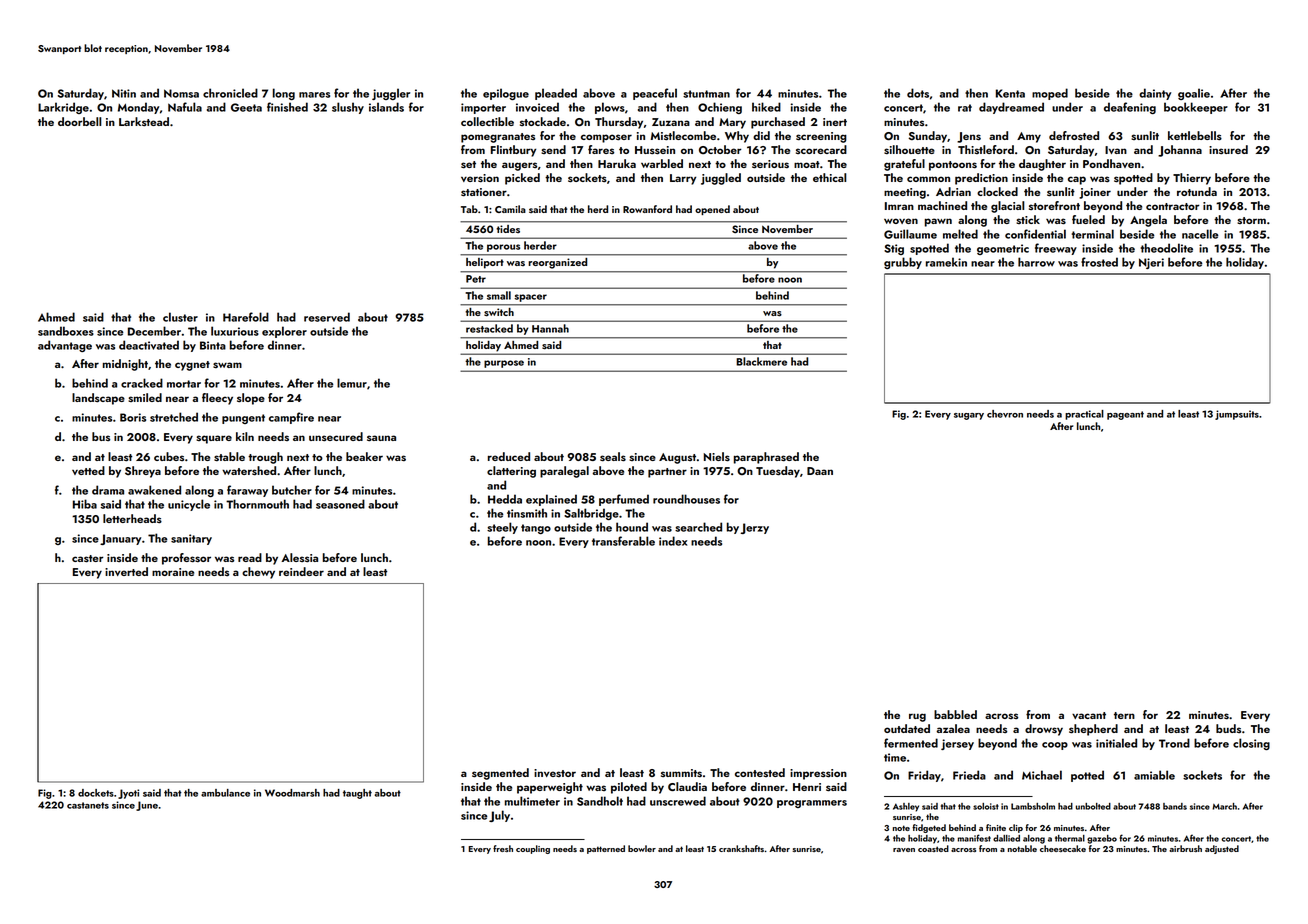 The height and width of the page is (924, 1308). I want to click on jumpsuits, so click(1237, 415).
